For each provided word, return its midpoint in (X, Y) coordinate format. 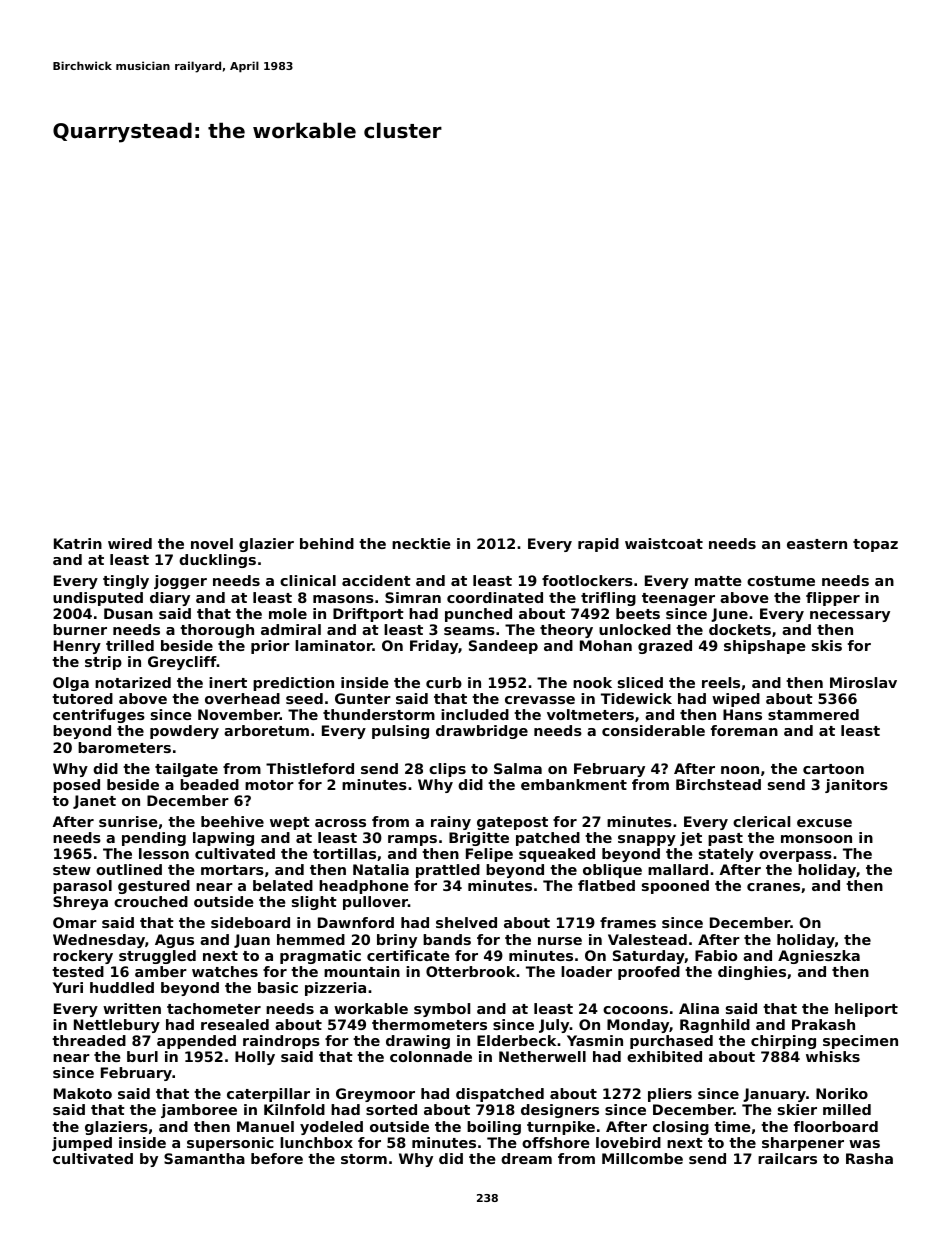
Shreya (80, 903)
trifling (608, 599)
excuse (824, 823)
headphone (364, 887)
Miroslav (863, 682)
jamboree (199, 1111)
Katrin (78, 543)
